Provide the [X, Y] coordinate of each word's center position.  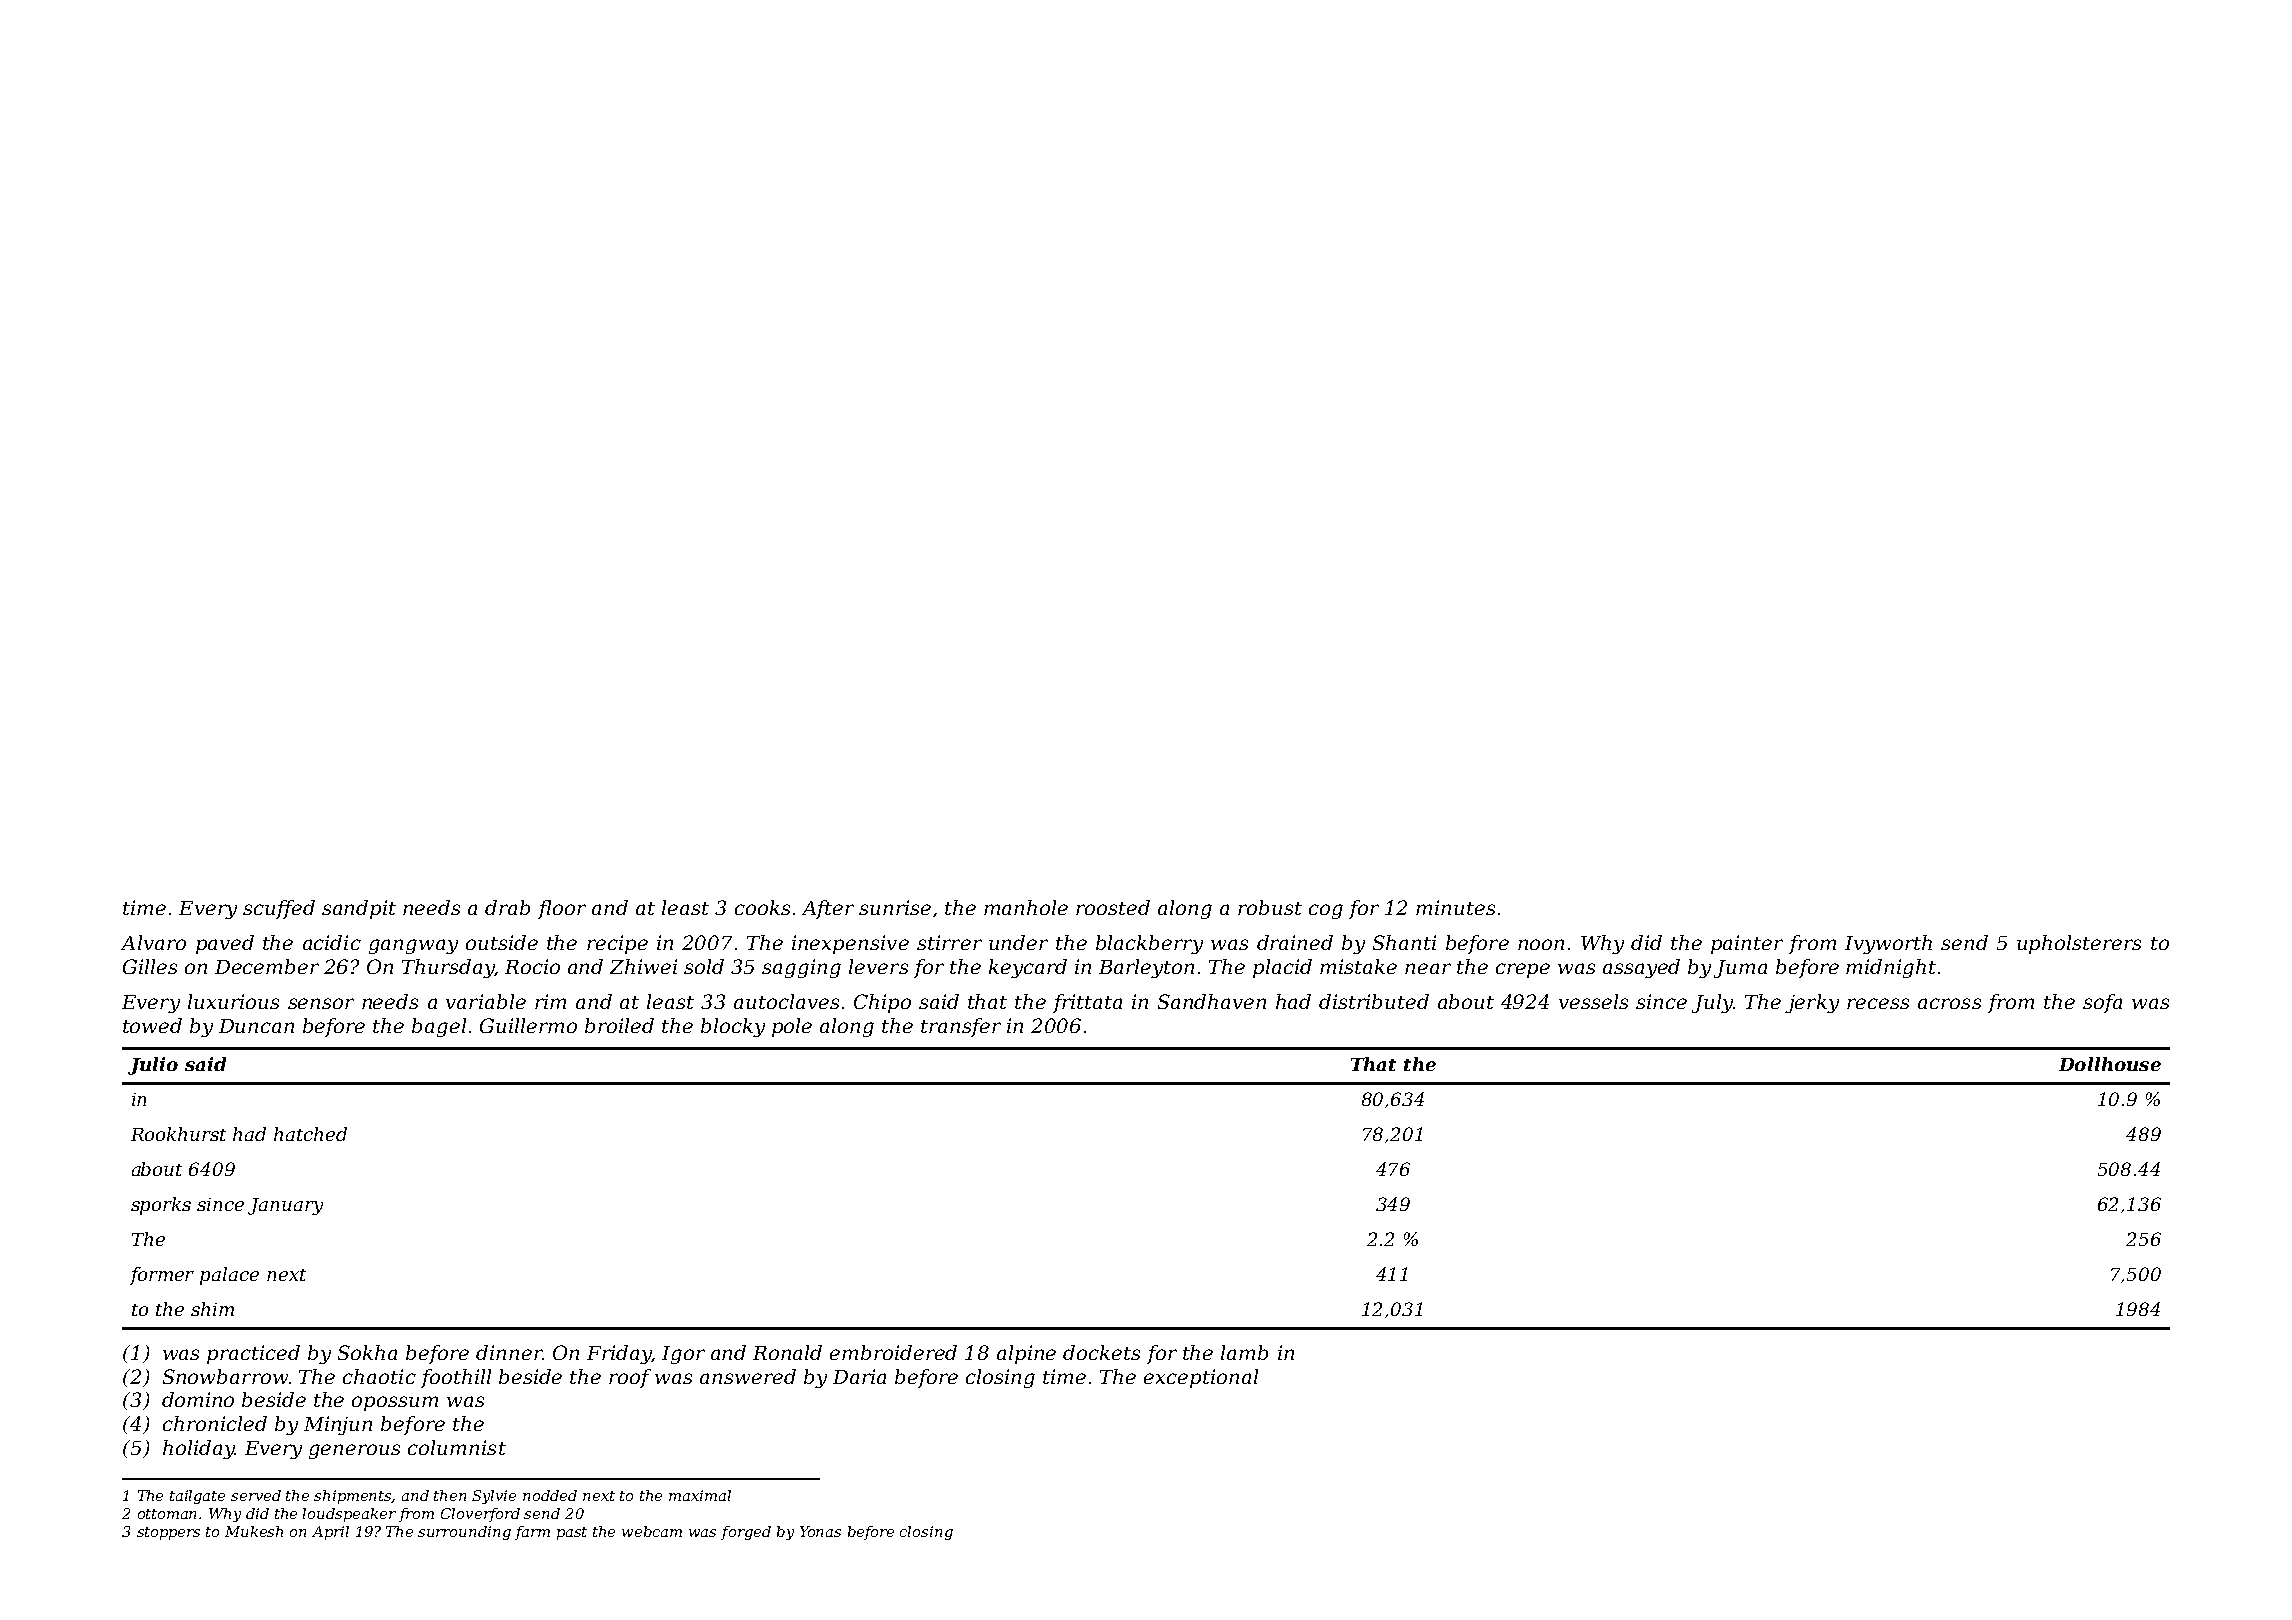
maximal [700, 1495]
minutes [1455, 907]
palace [229, 1276]
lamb [1244, 1352]
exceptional [1201, 1378]
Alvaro [153, 942]
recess [1878, 1003]
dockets [1101, 1352]
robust [1270, 907]
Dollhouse [2110, 1064]
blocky [733, 1027]
